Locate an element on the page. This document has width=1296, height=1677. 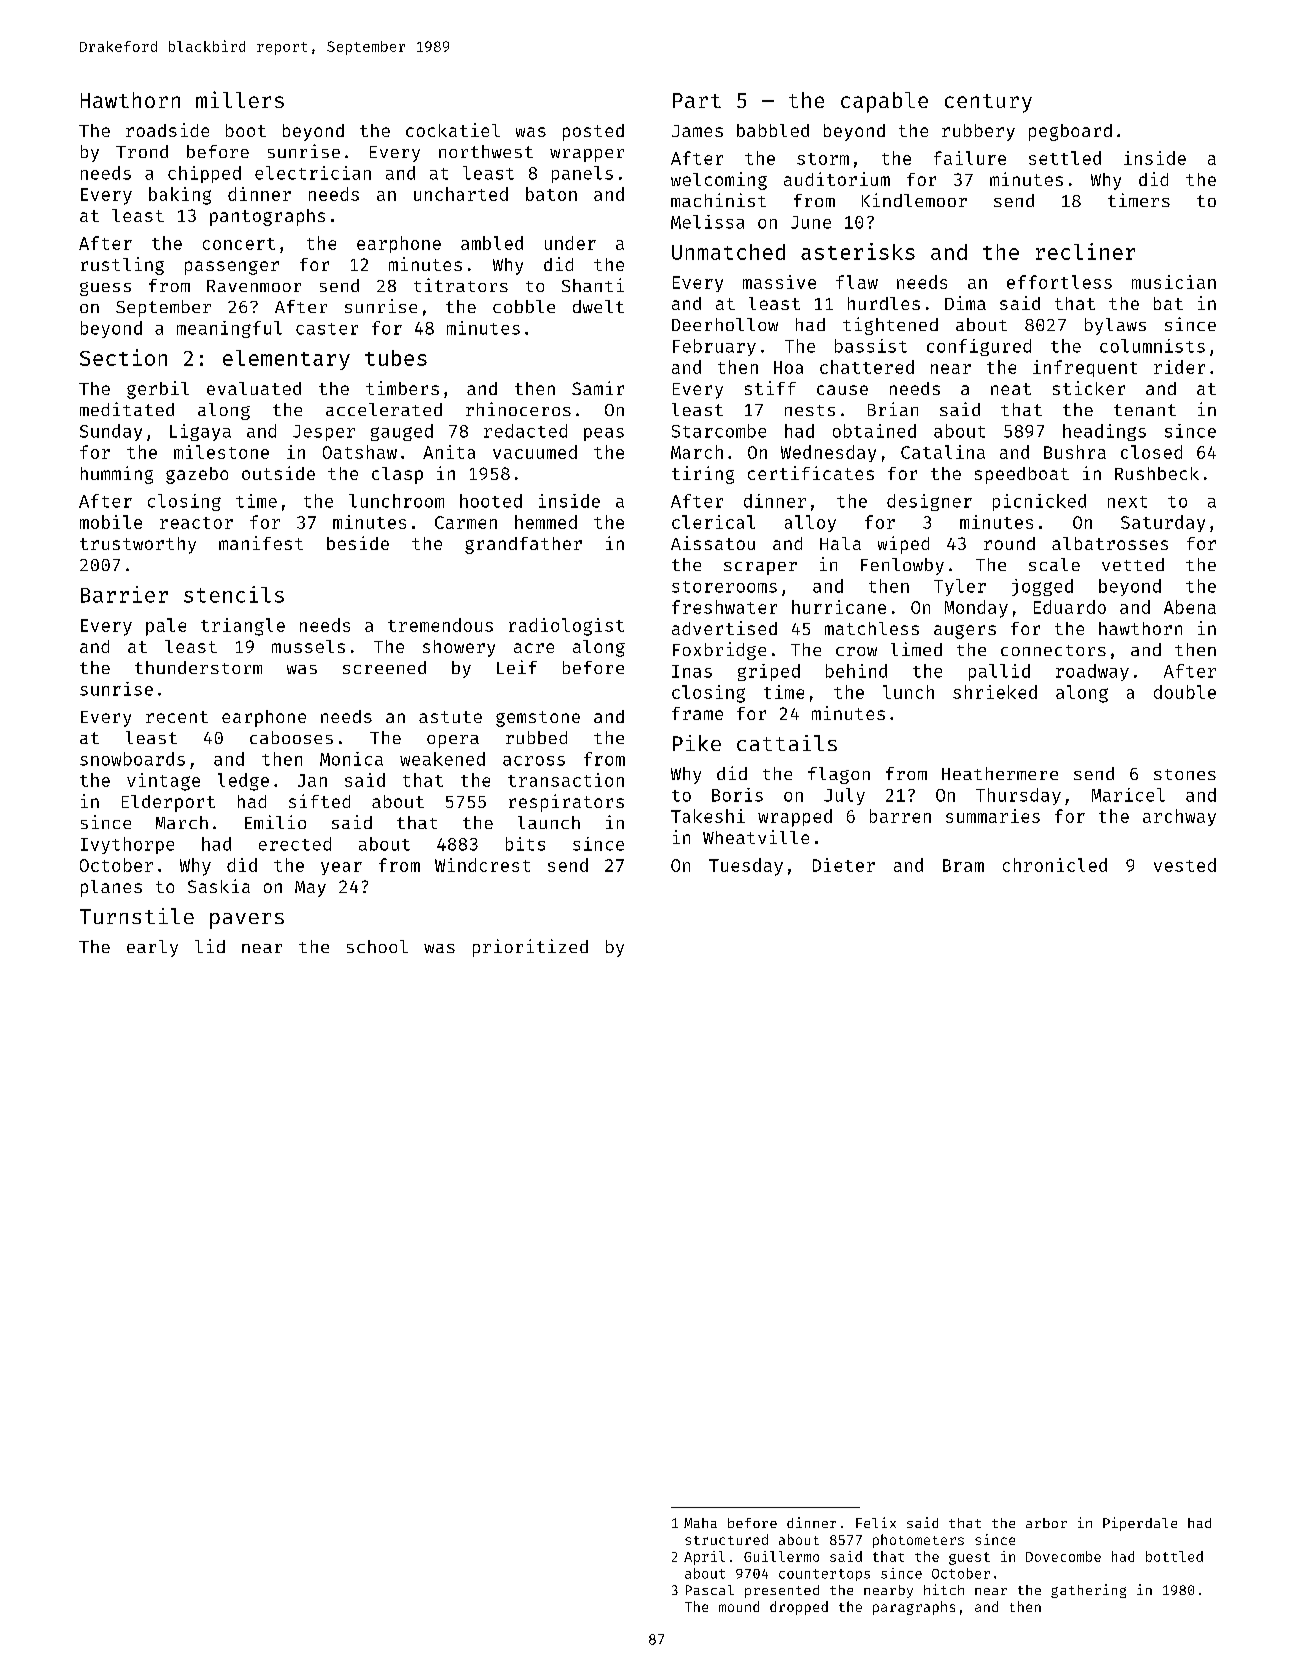
pegboard is located at coordinates (1070, 132).
